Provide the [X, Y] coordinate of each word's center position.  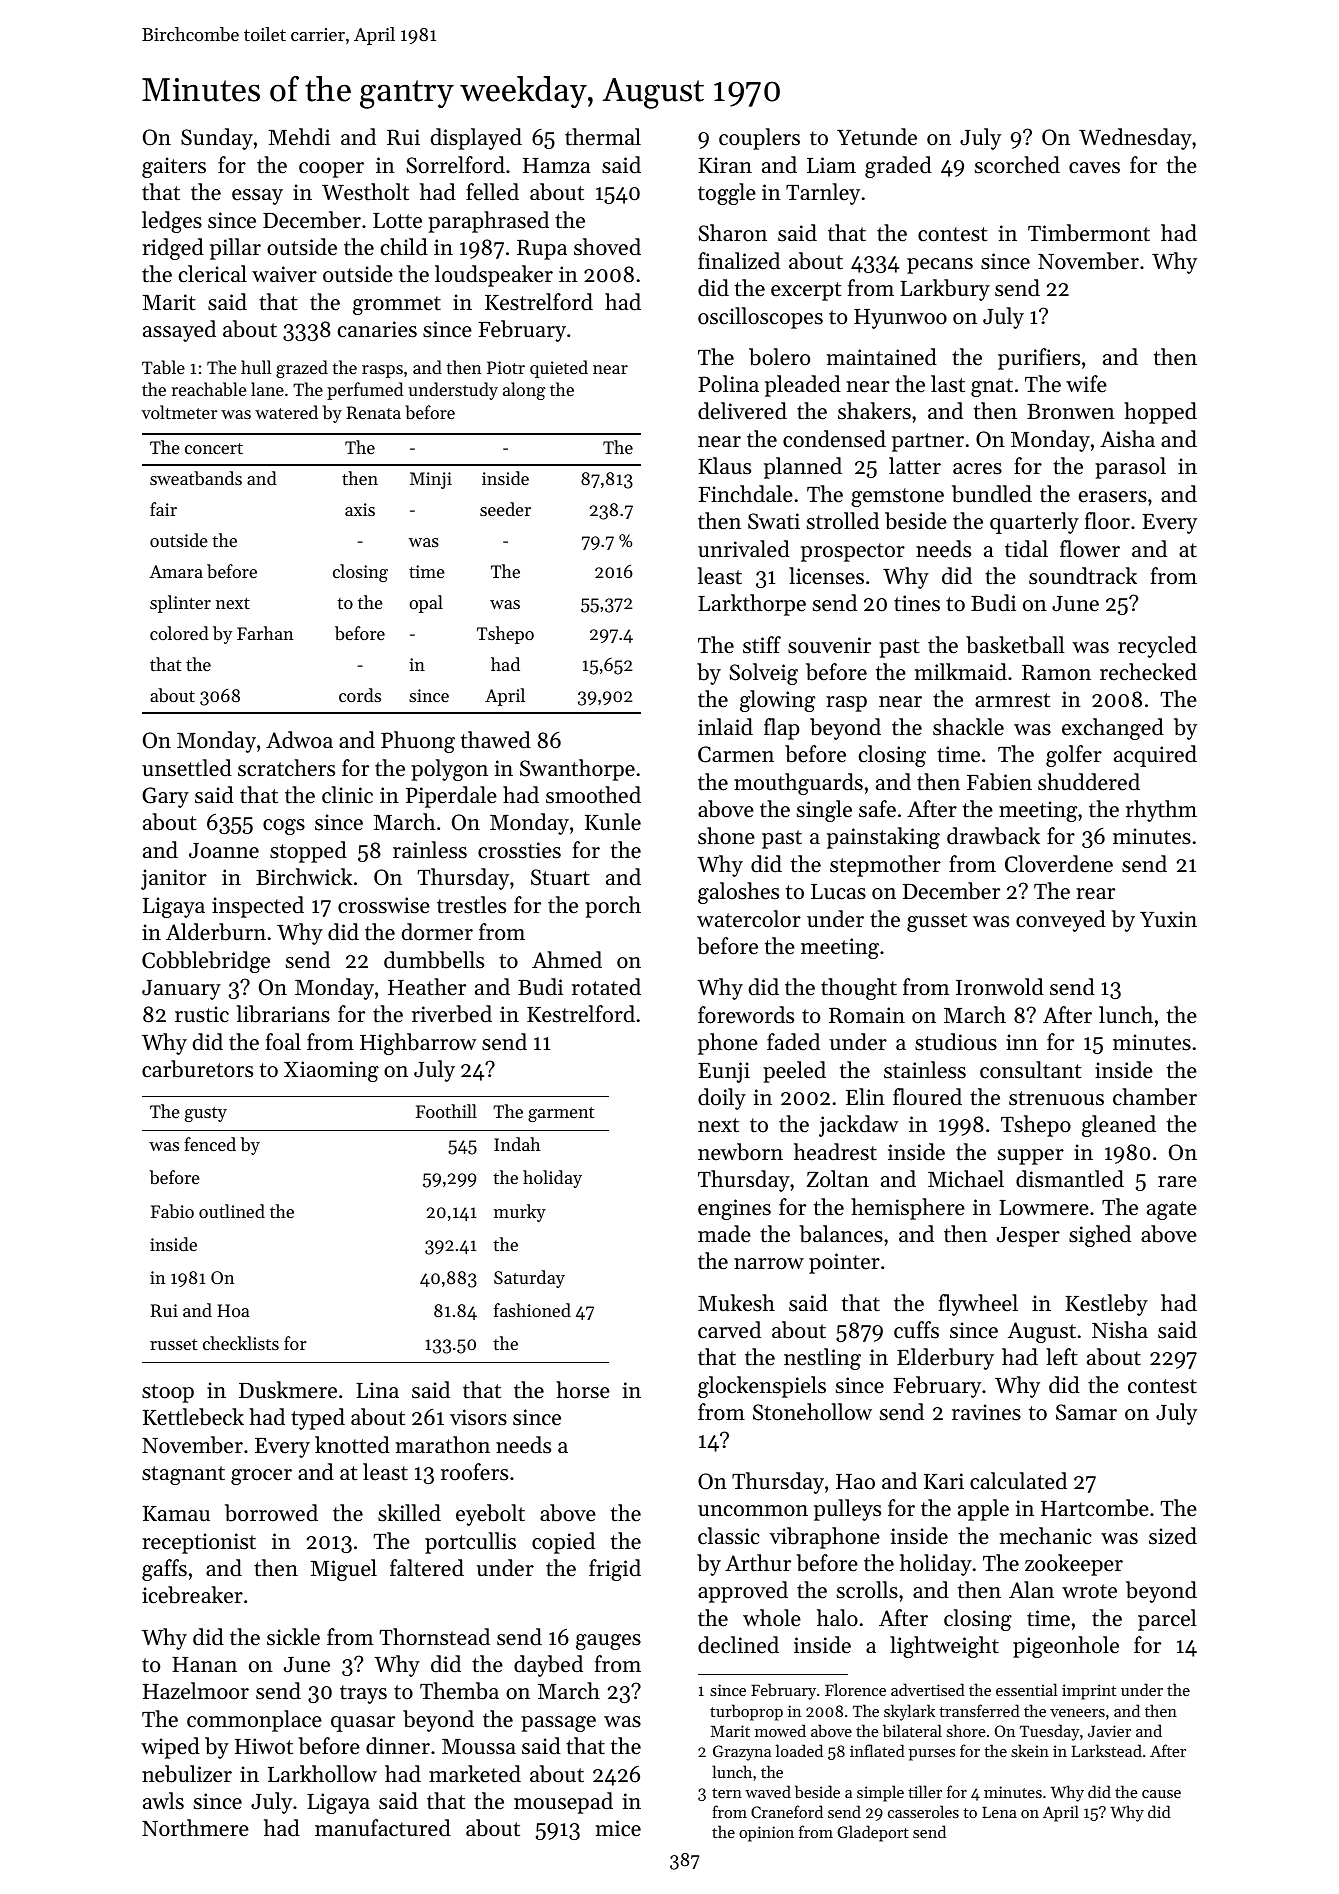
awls [163, 1801]
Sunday [217, 139]
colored [179, 633]
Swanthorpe [577, 770]
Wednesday [1135, 139]
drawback [993, 836]
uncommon [753, 1511]
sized [1173, 1536]
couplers [759, 139]
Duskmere [288, 1390]
